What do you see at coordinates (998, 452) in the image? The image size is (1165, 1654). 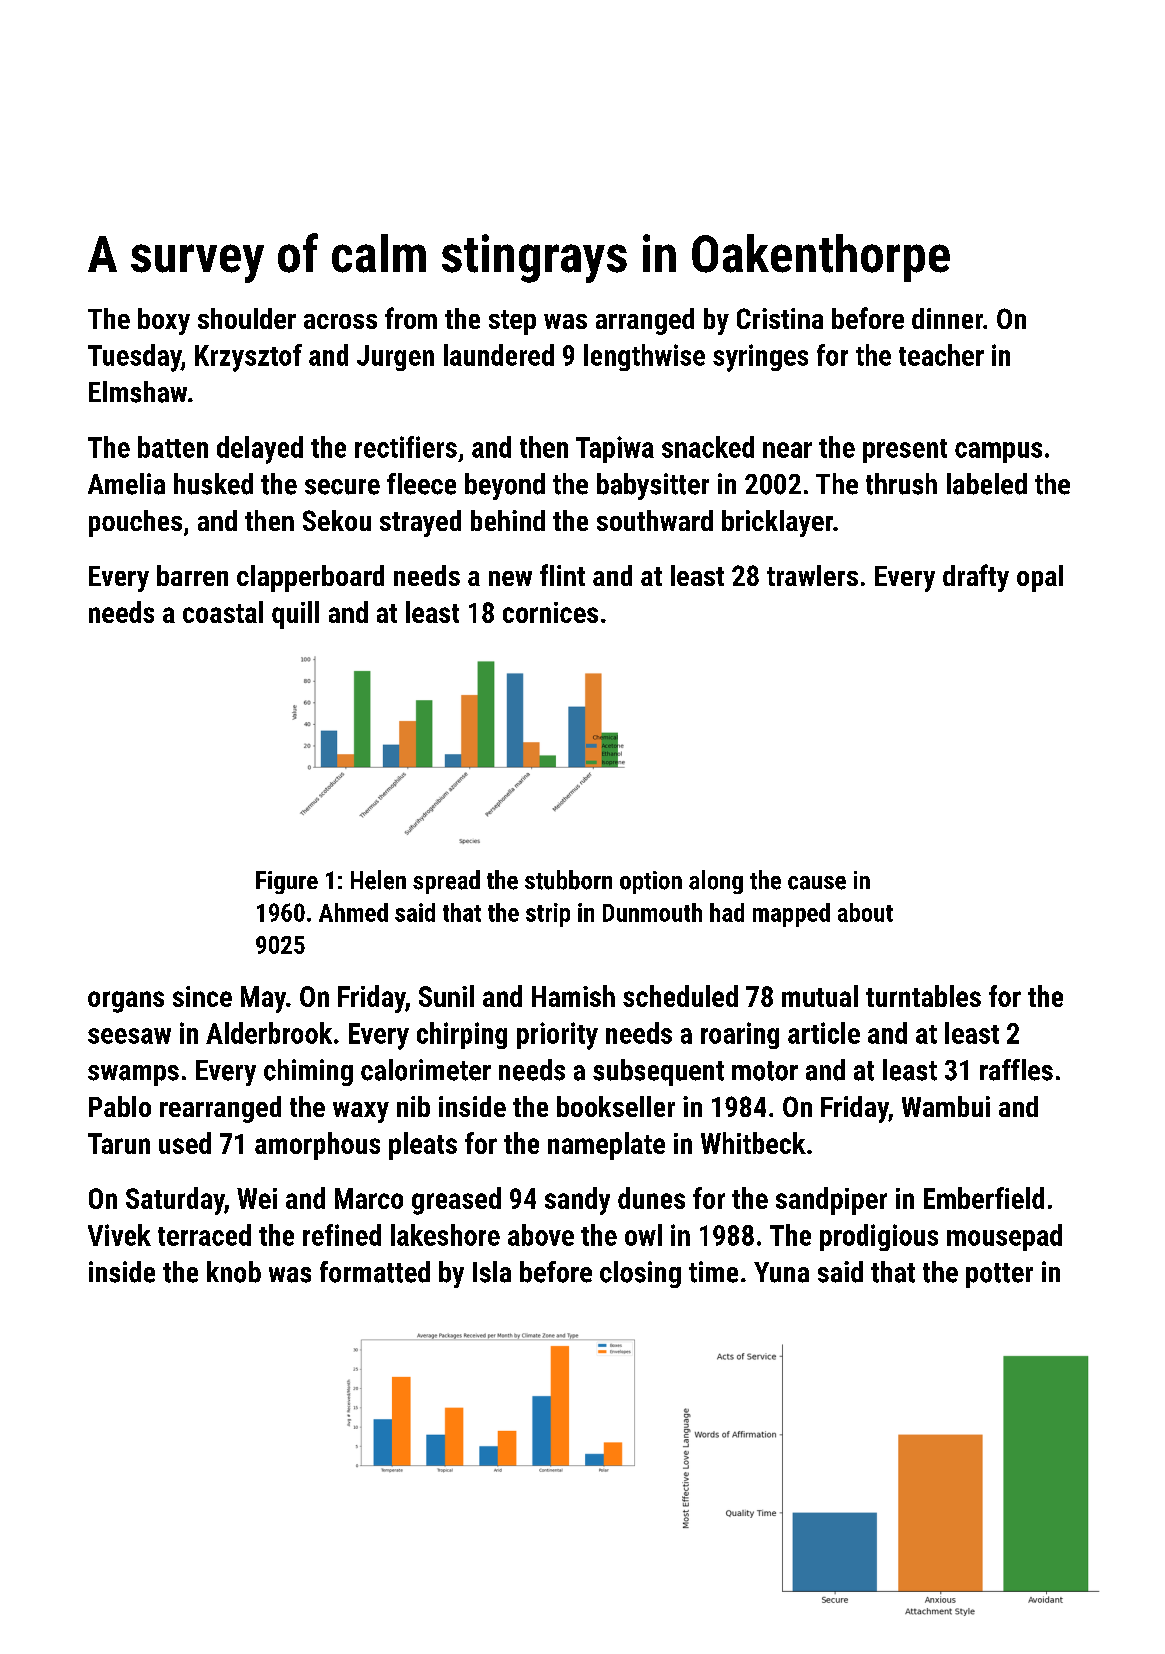 I see `campus` at bounding box center [998, 452].
